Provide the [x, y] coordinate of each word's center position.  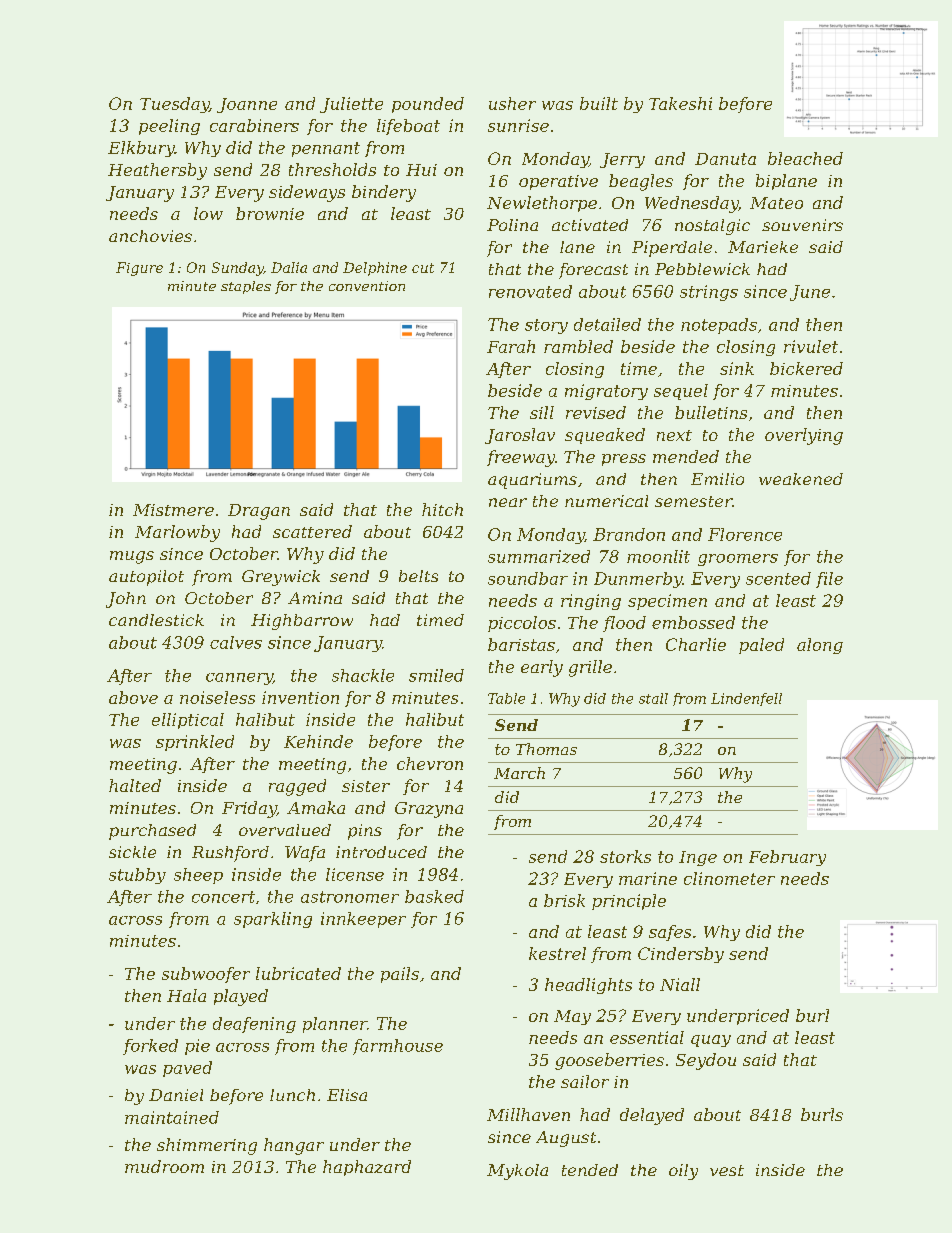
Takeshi [680, 103]
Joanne [247, 105]
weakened [801, 479]
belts [418, 576]
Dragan [259, 512]
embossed [693, 622]
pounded [428, 105]
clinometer [729, 878]
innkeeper [363, 920]
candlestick [156, 620]
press [624, 460]
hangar [294, 1146]
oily [683, 1172]
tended [590, 1170]
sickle [132, 852]
